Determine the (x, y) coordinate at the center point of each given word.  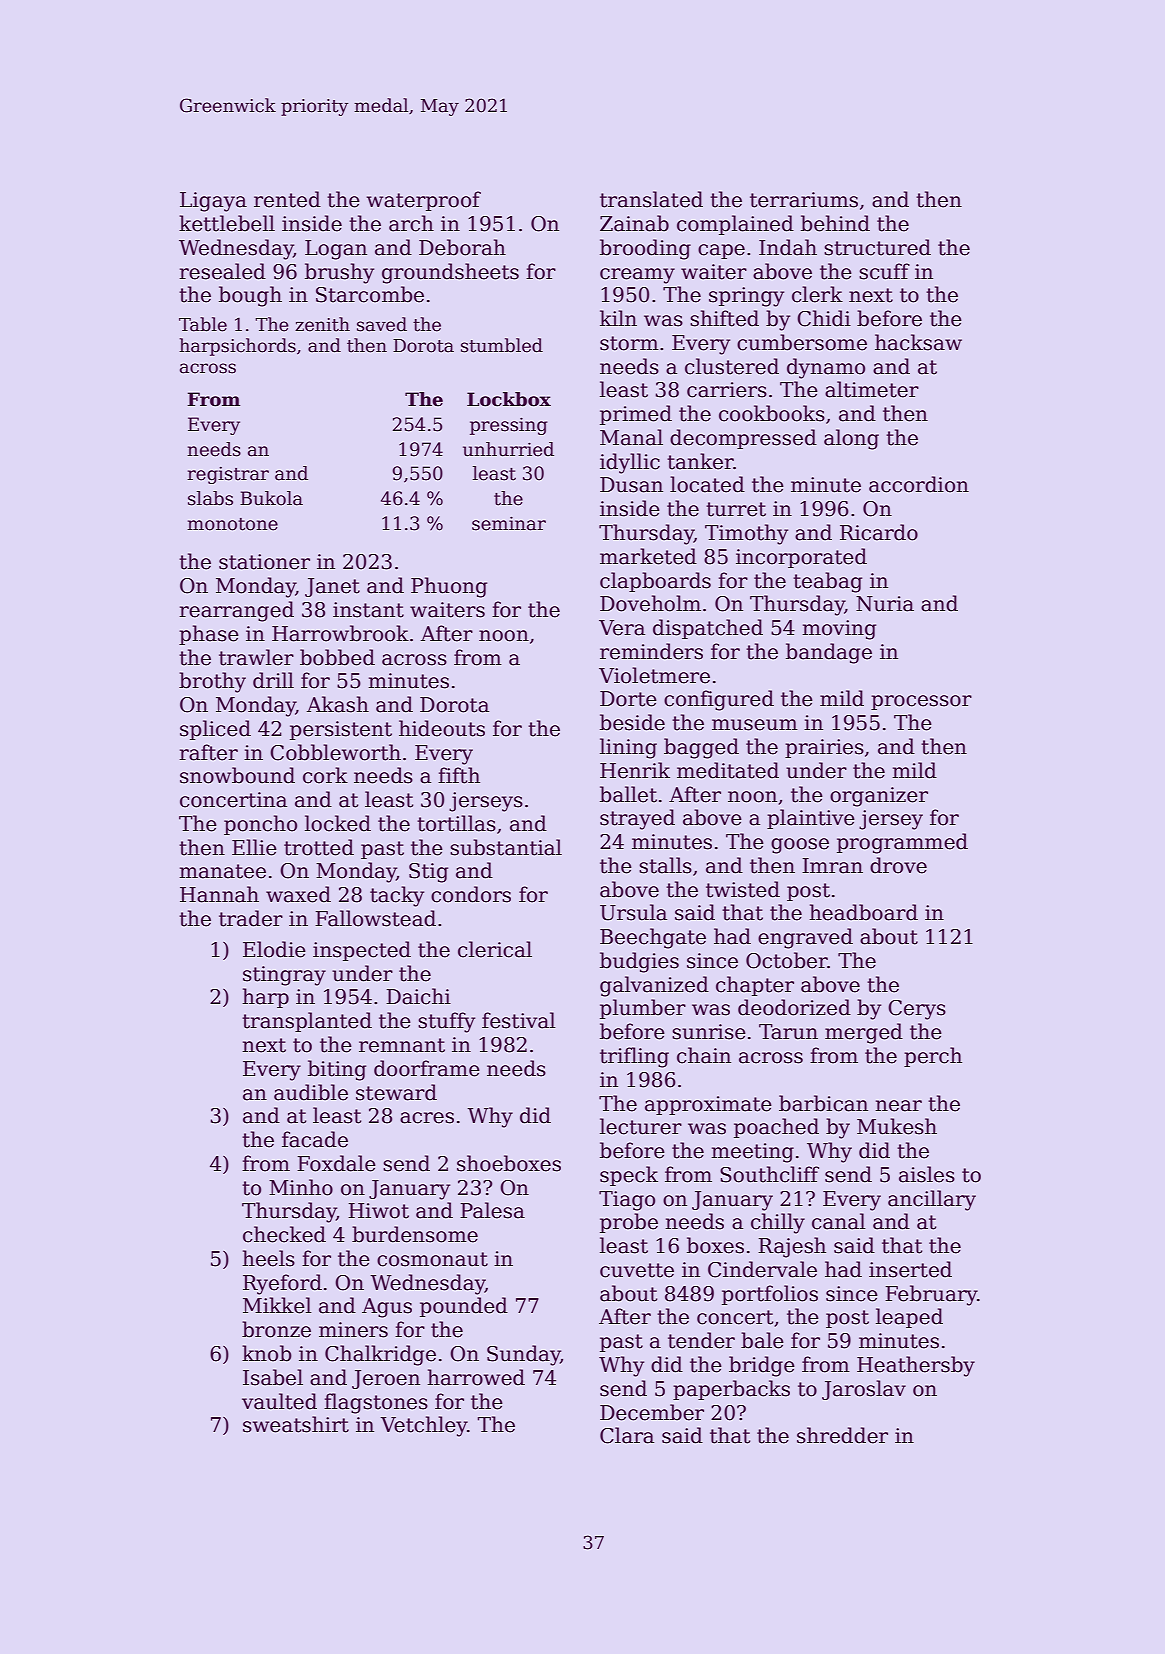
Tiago (627, 1201)
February (931, 1295)
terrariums (804, 200)
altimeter (872, 389)
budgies (639, 962)
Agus (387, 1308)
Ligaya (213, 202)
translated (651, 199)
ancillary (932, 1200)
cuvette (637, 1270)
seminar (509, 523)
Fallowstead (375, 918)
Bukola (271, 498)
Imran (832, 866)
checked (284, 1234)
